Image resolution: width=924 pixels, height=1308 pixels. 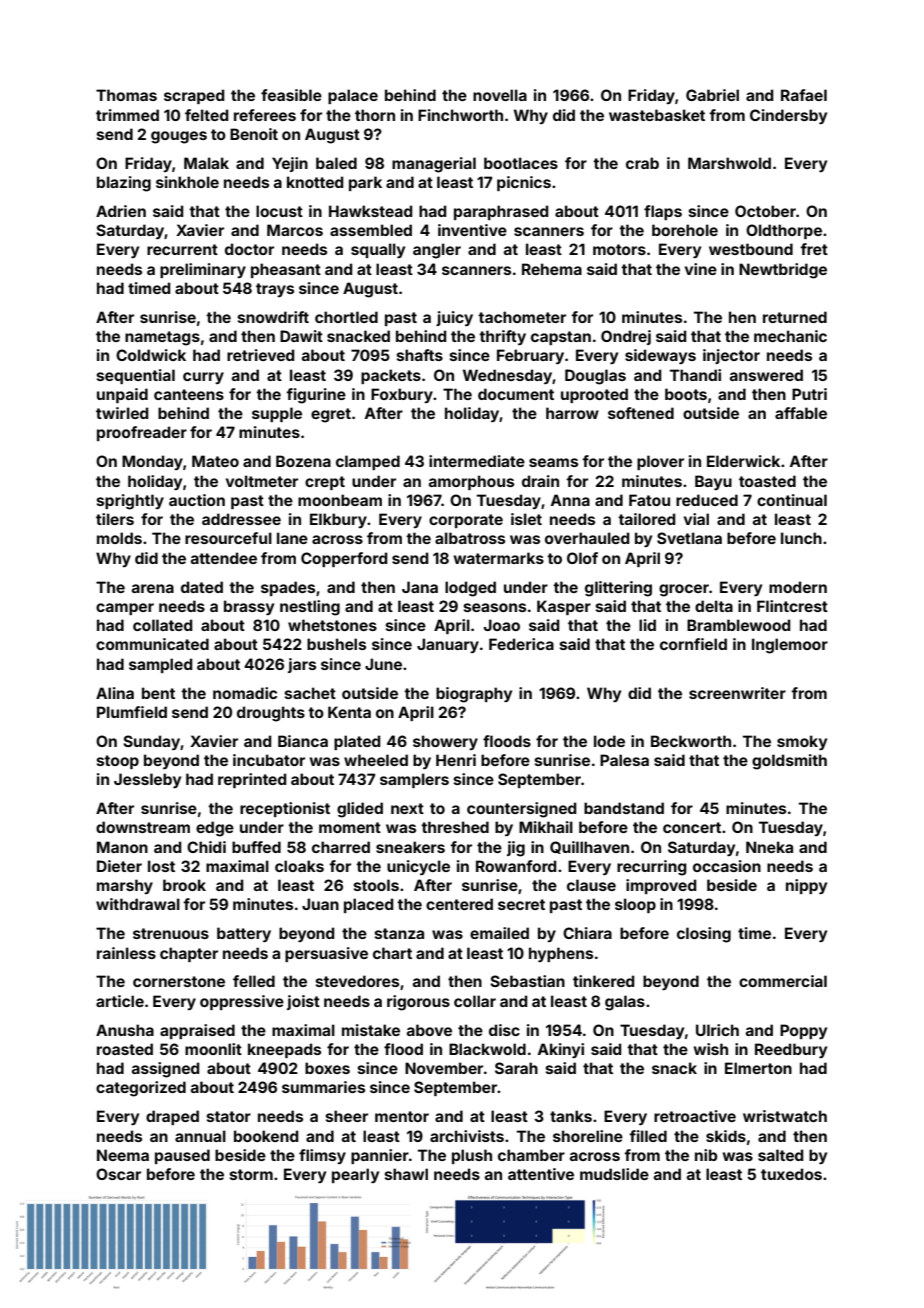 What do you see at coordinates (454, 318) in the screenshot?
I see `juicy` at bounding box center [454, 318].
